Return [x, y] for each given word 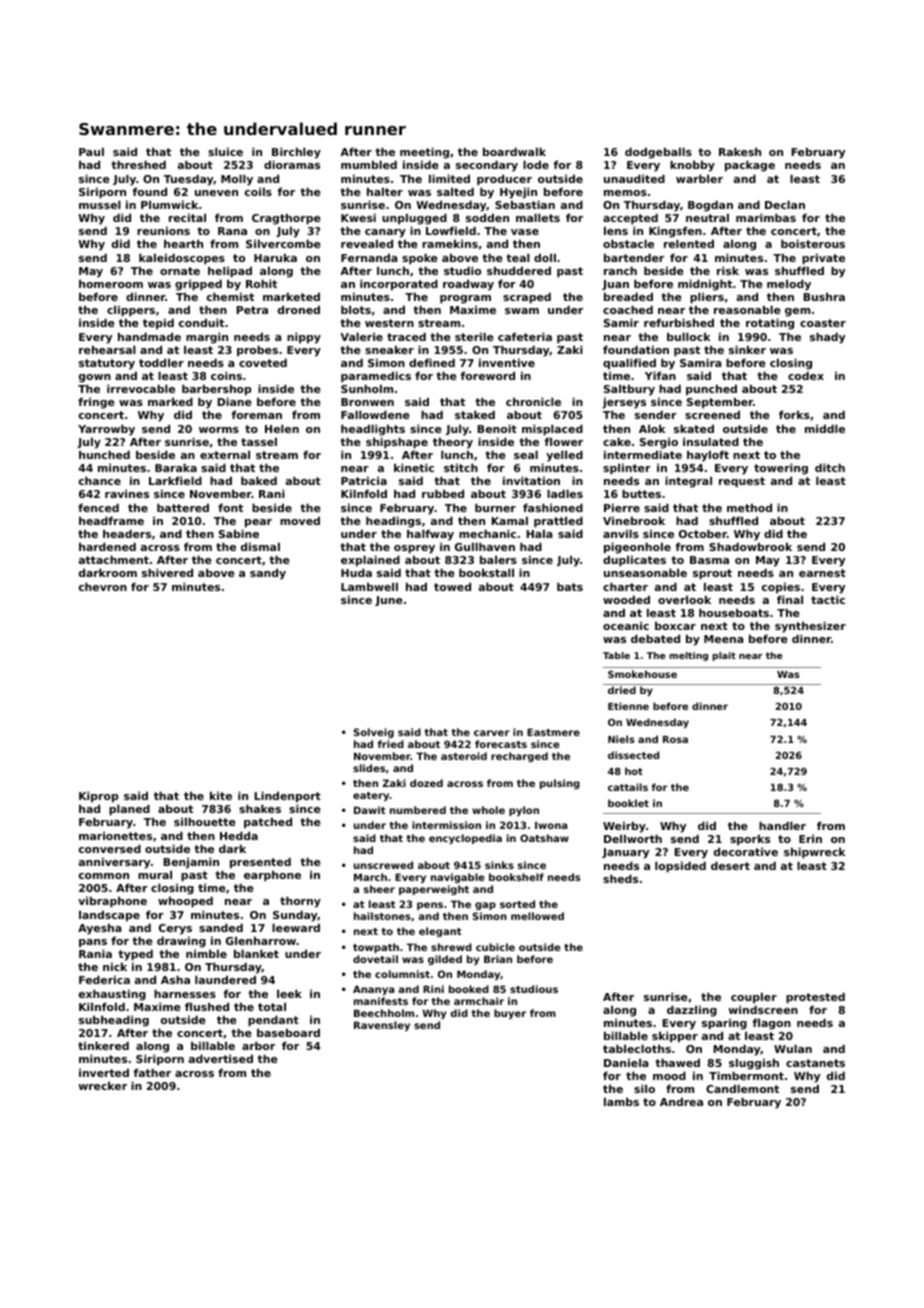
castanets [815, 1063]
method [749, 507]
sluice [225, 151]
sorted [517, 904]
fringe [96, 403]
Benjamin [191, 863]
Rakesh [740, 151]
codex [806, 375]
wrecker [103, 1085]
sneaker [389, 349]
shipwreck [814, 853]
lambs [621, 1101]
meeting [424, 153]
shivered [167, 572]
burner [495, 507]
